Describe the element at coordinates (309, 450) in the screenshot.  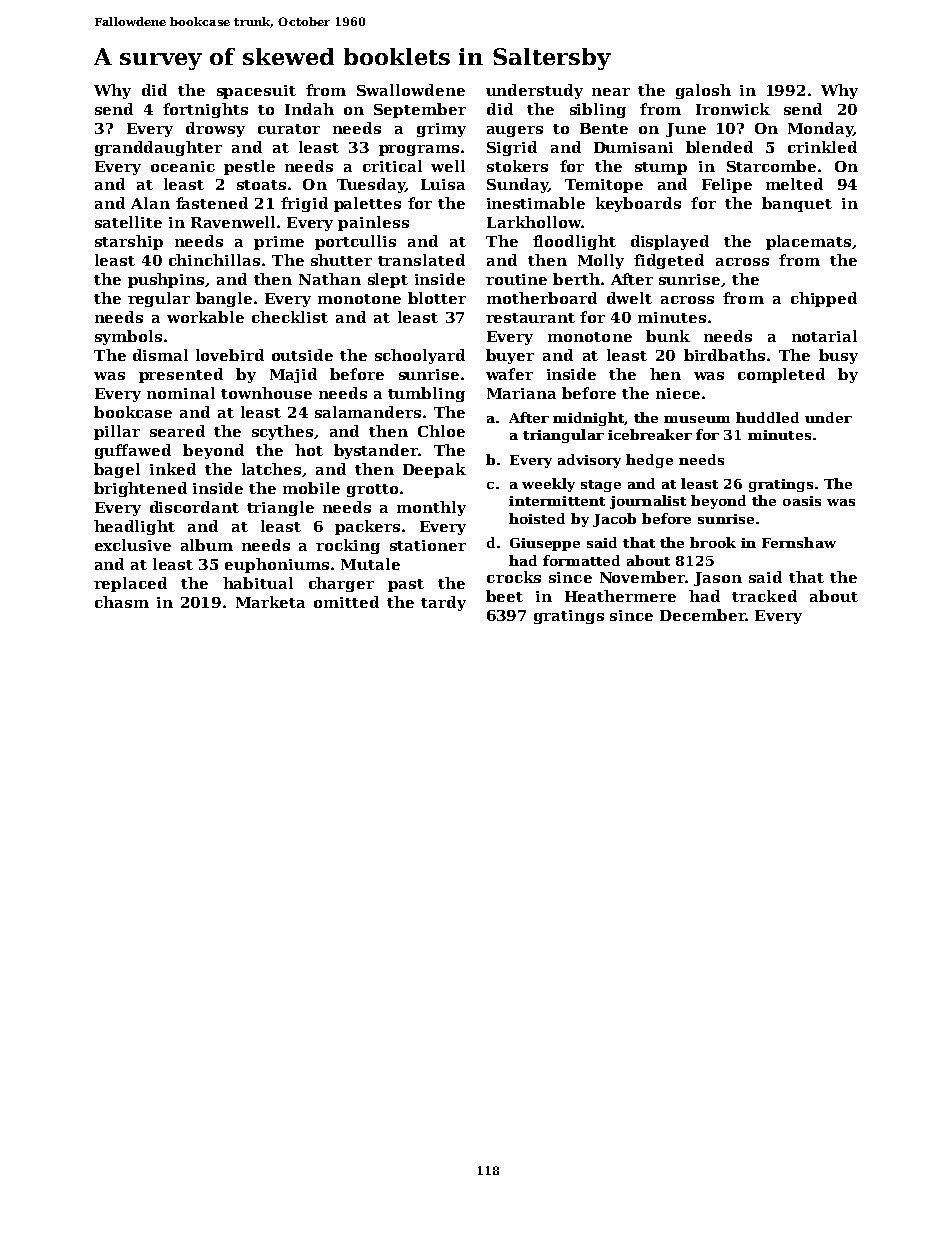
I see `hot` at that location.
